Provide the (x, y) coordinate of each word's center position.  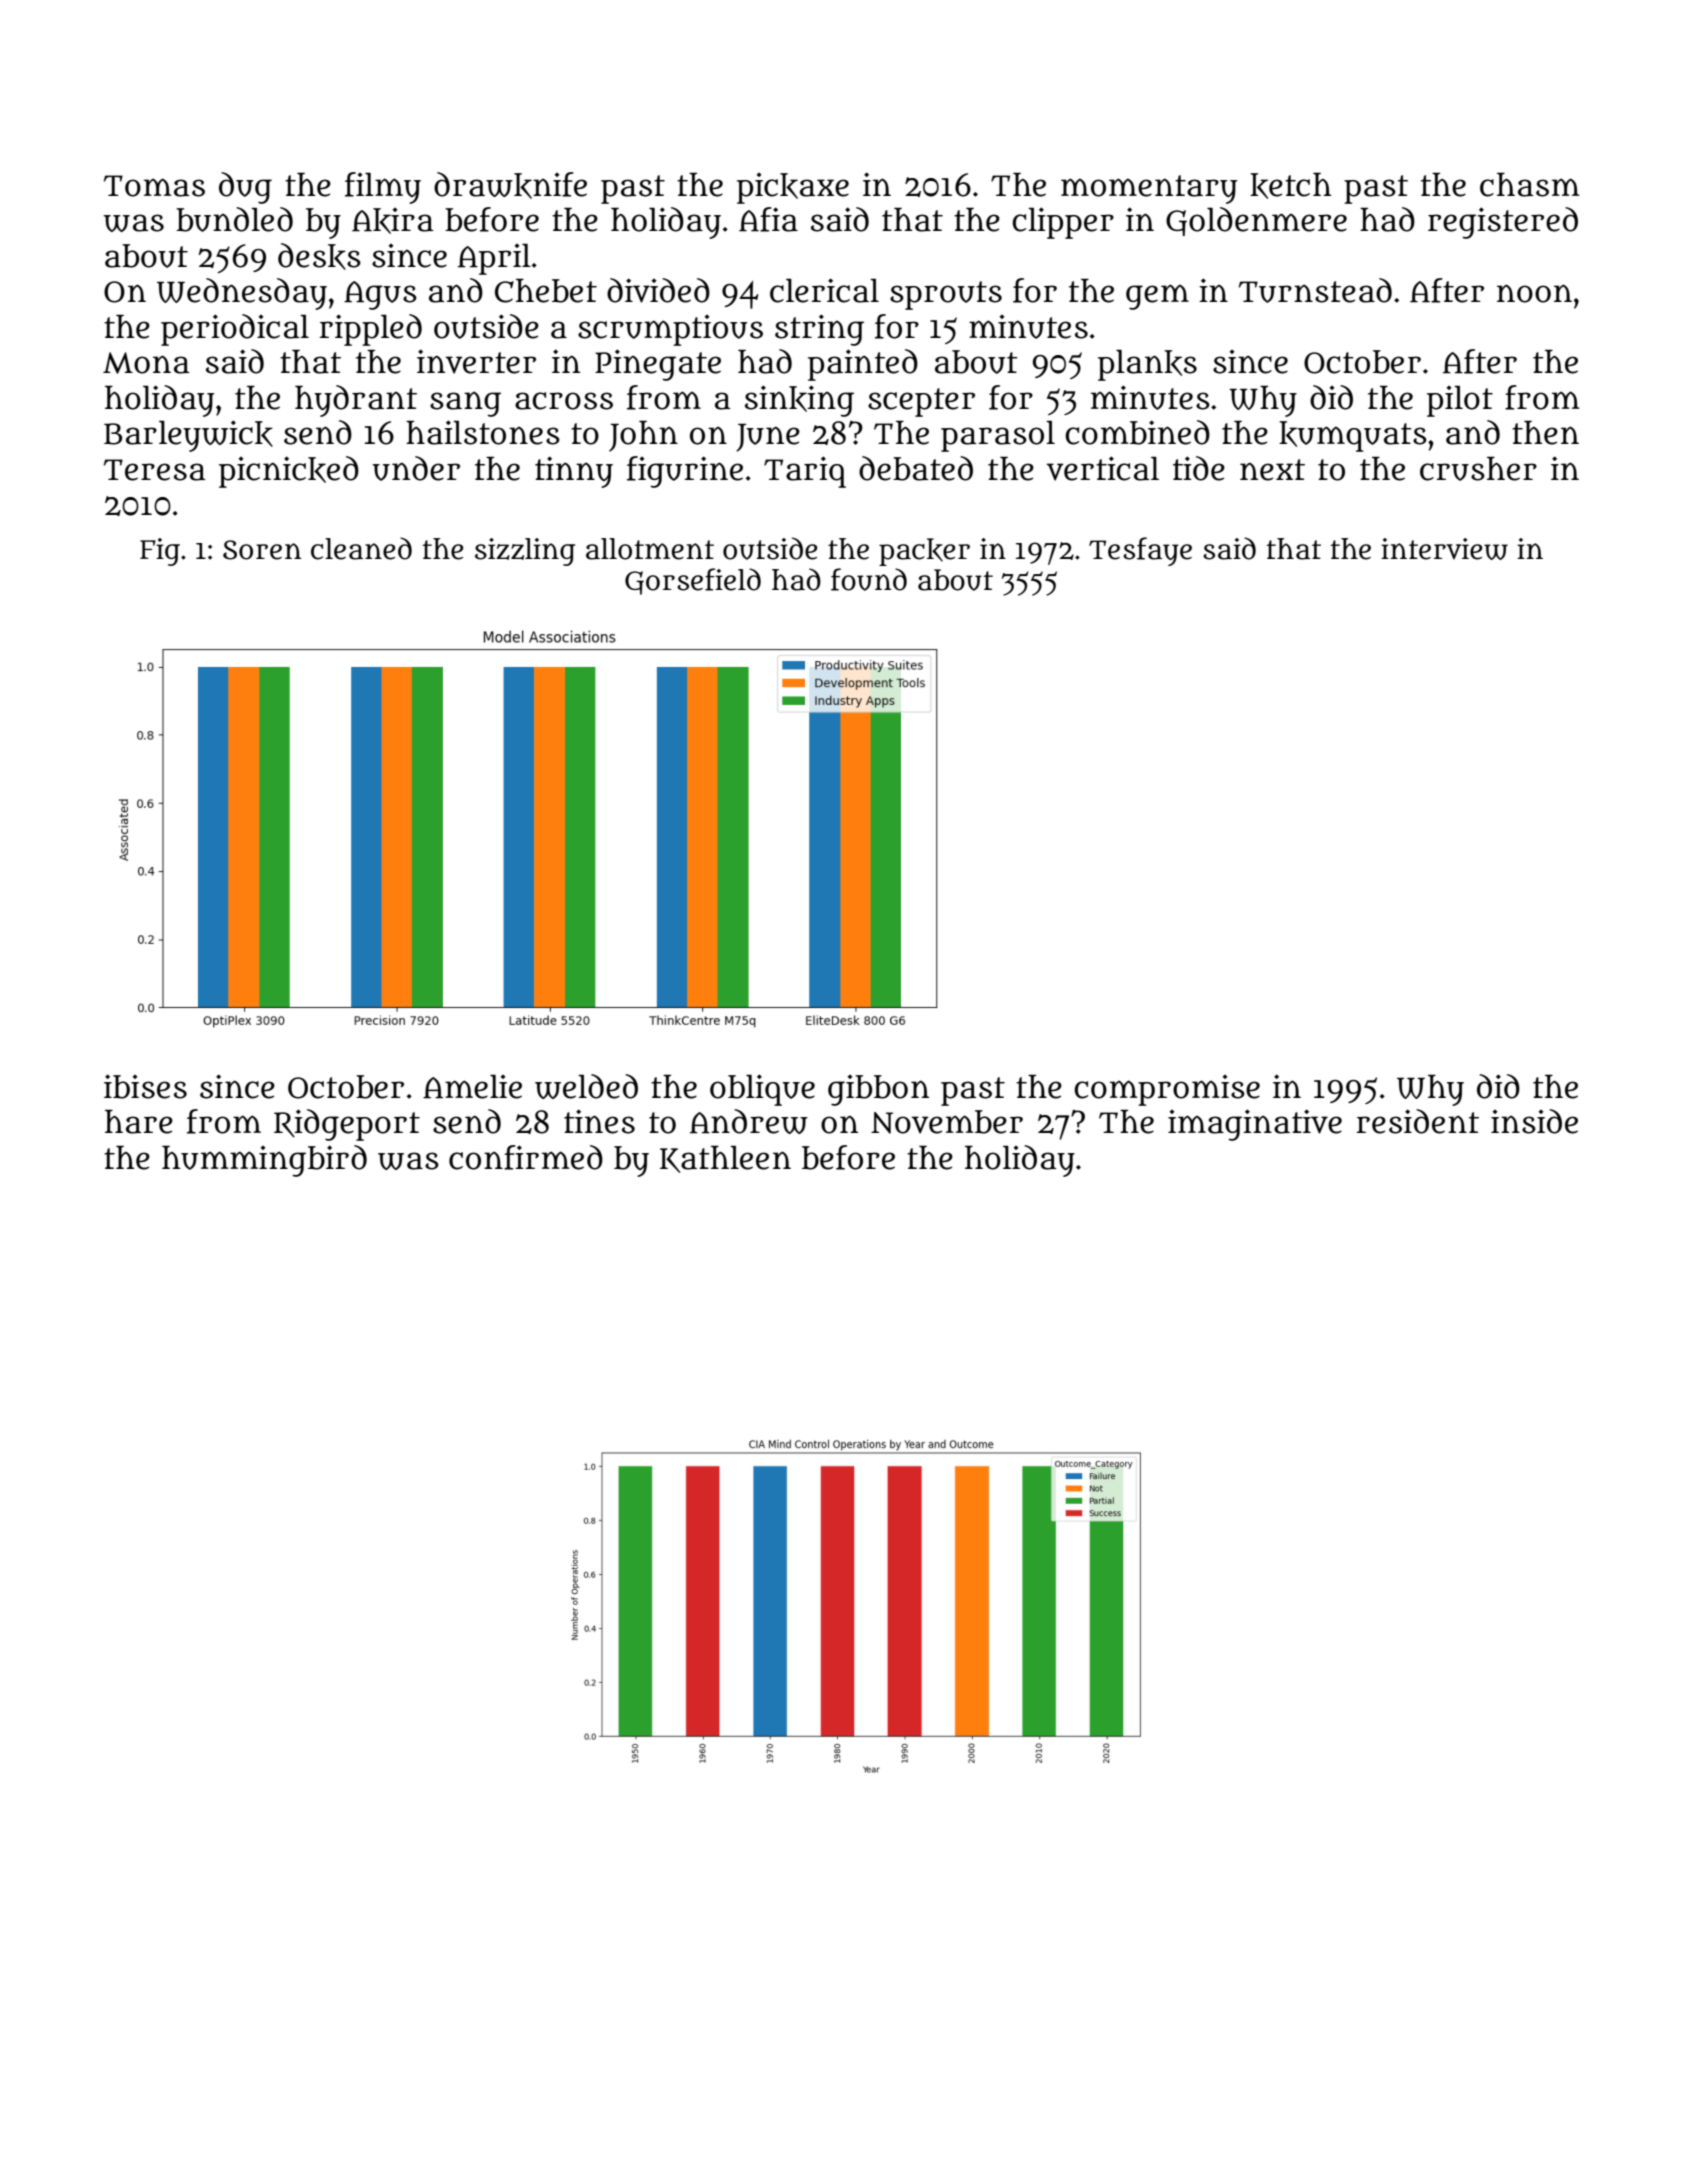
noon (1534, 293)
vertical (1103, 468)
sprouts (946, 295)
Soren (262, 550)
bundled (234, 219)
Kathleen (725, 1159)
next (1272, 470)
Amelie (472, 1087)
